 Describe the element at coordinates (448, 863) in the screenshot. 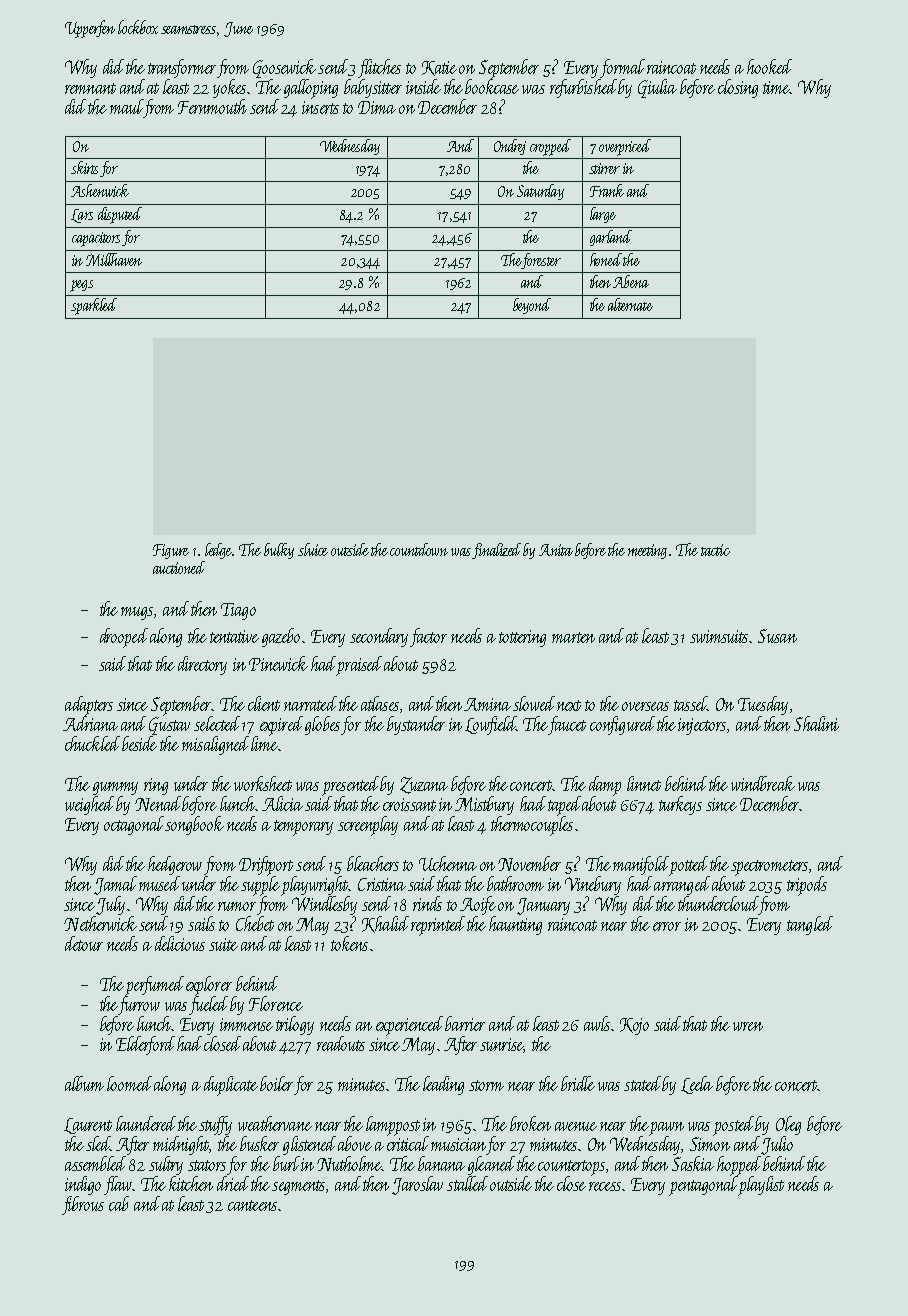

I see `Uchenna` at that location.
